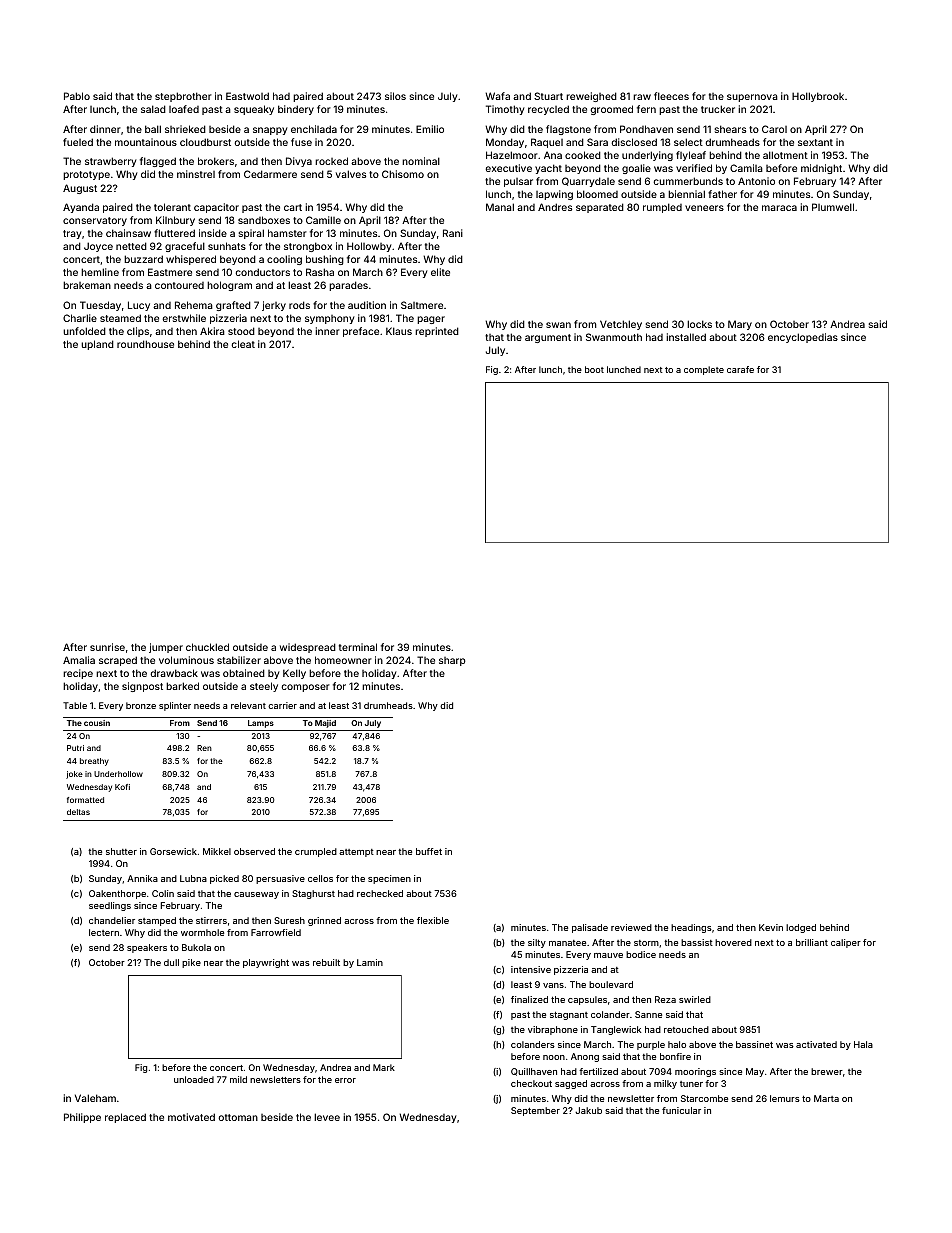 The image size is (952, 1233). Describe the element at coordinates (86, 175) in the screenshot. I see `prototype` at that location.
